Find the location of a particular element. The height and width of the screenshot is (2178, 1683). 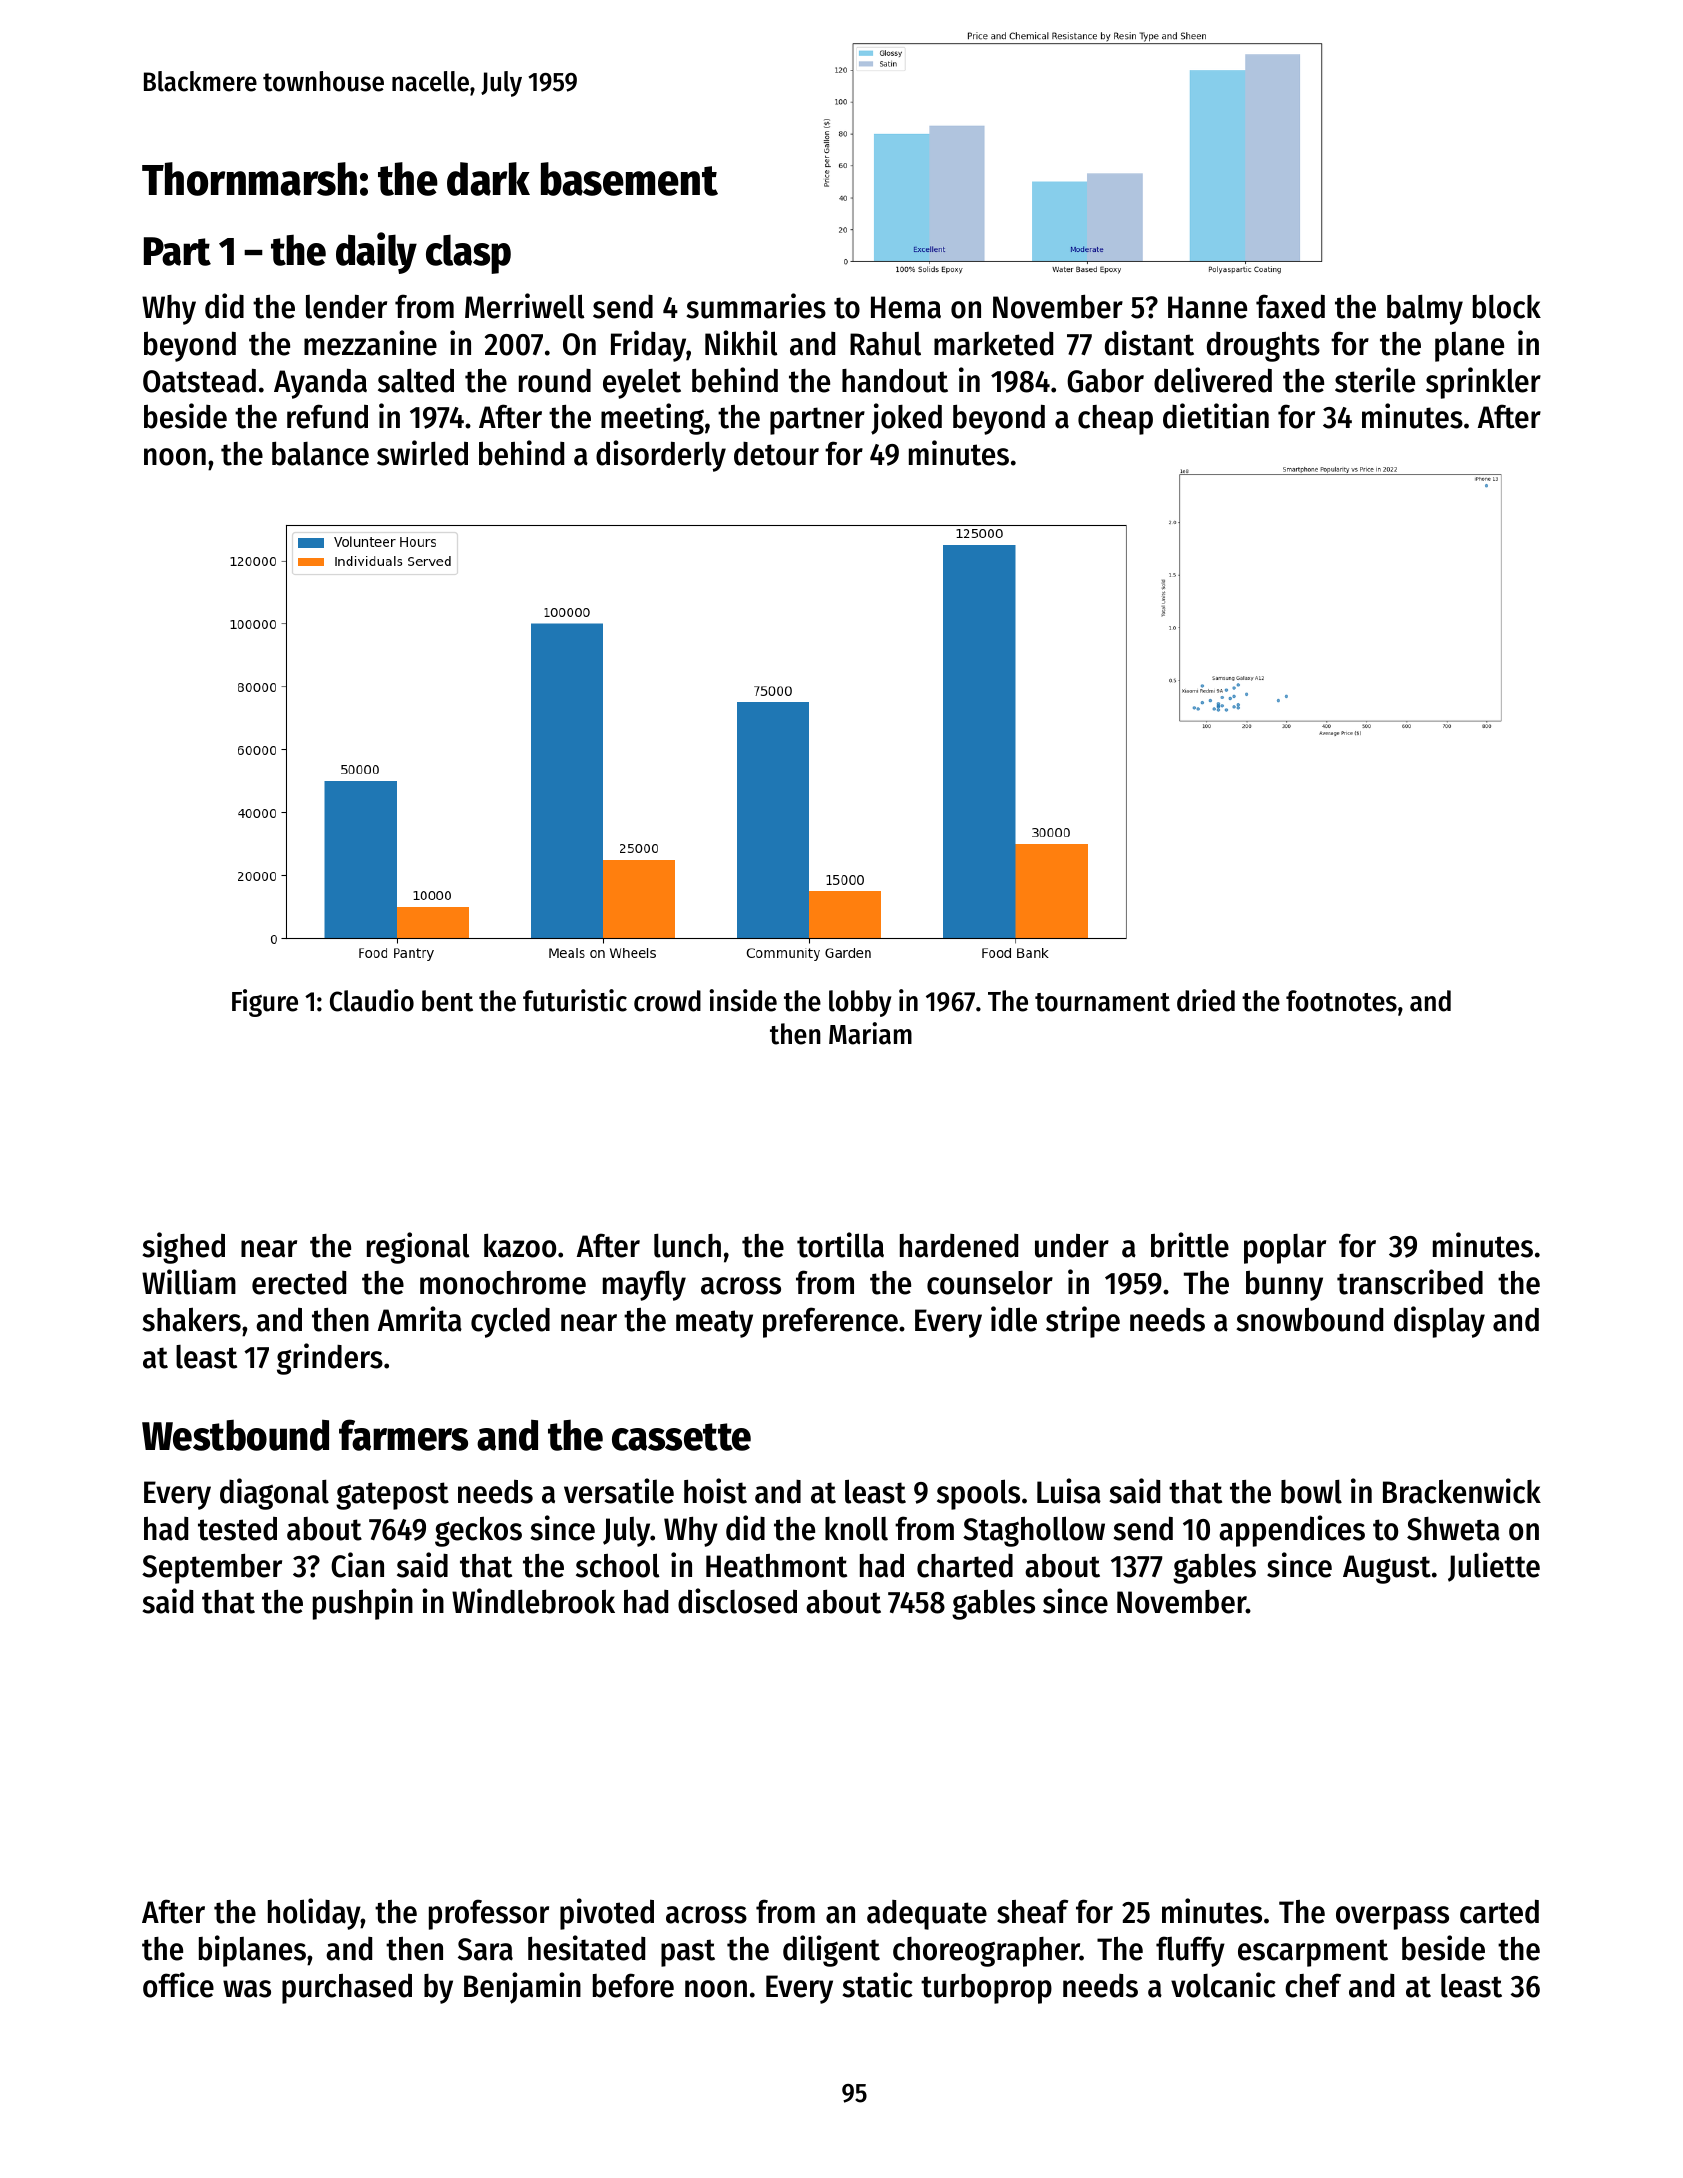

was is located at coordinates (247, 1989).
